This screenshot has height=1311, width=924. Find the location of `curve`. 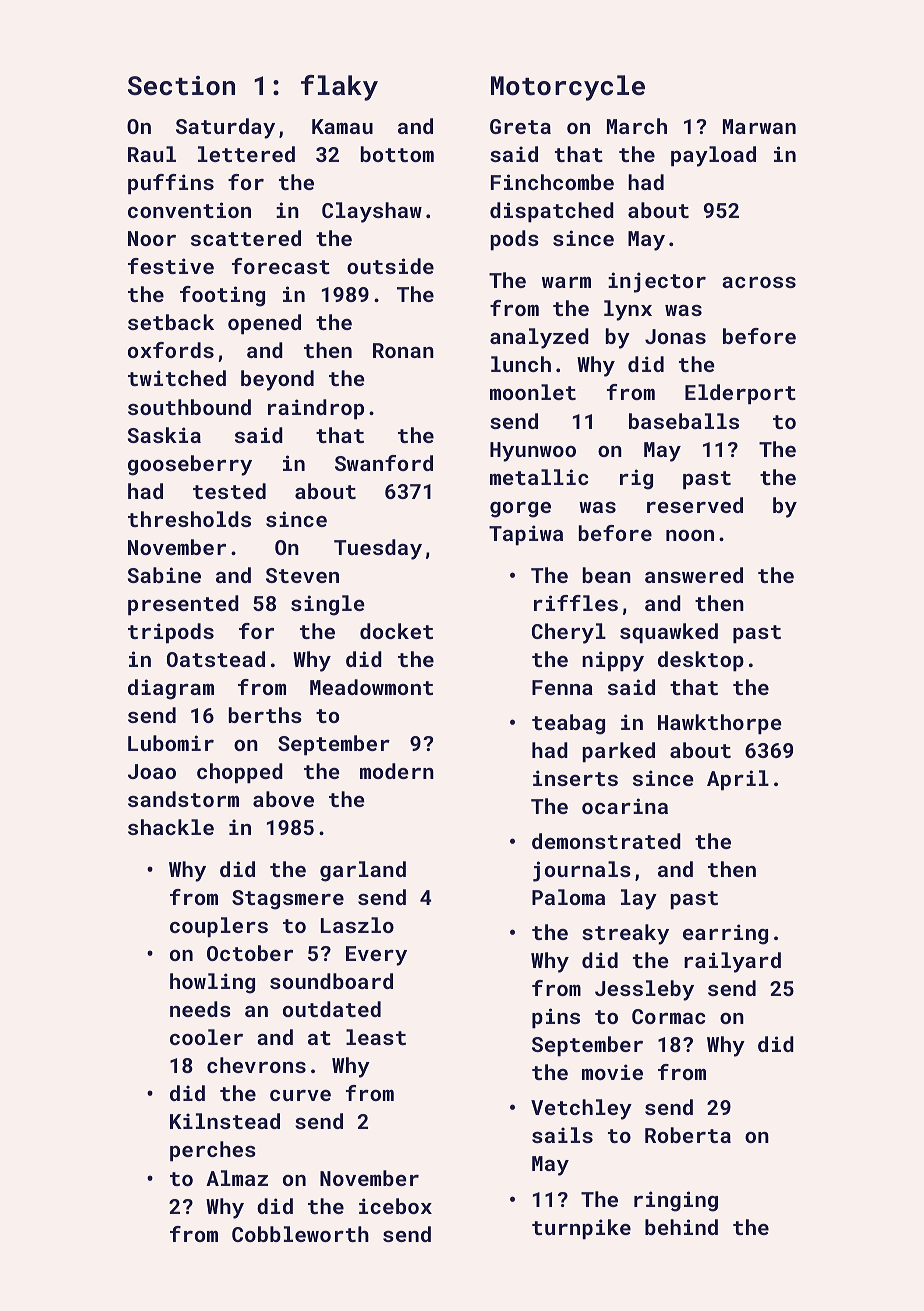

curve is located at coordinates (300, 1095).
